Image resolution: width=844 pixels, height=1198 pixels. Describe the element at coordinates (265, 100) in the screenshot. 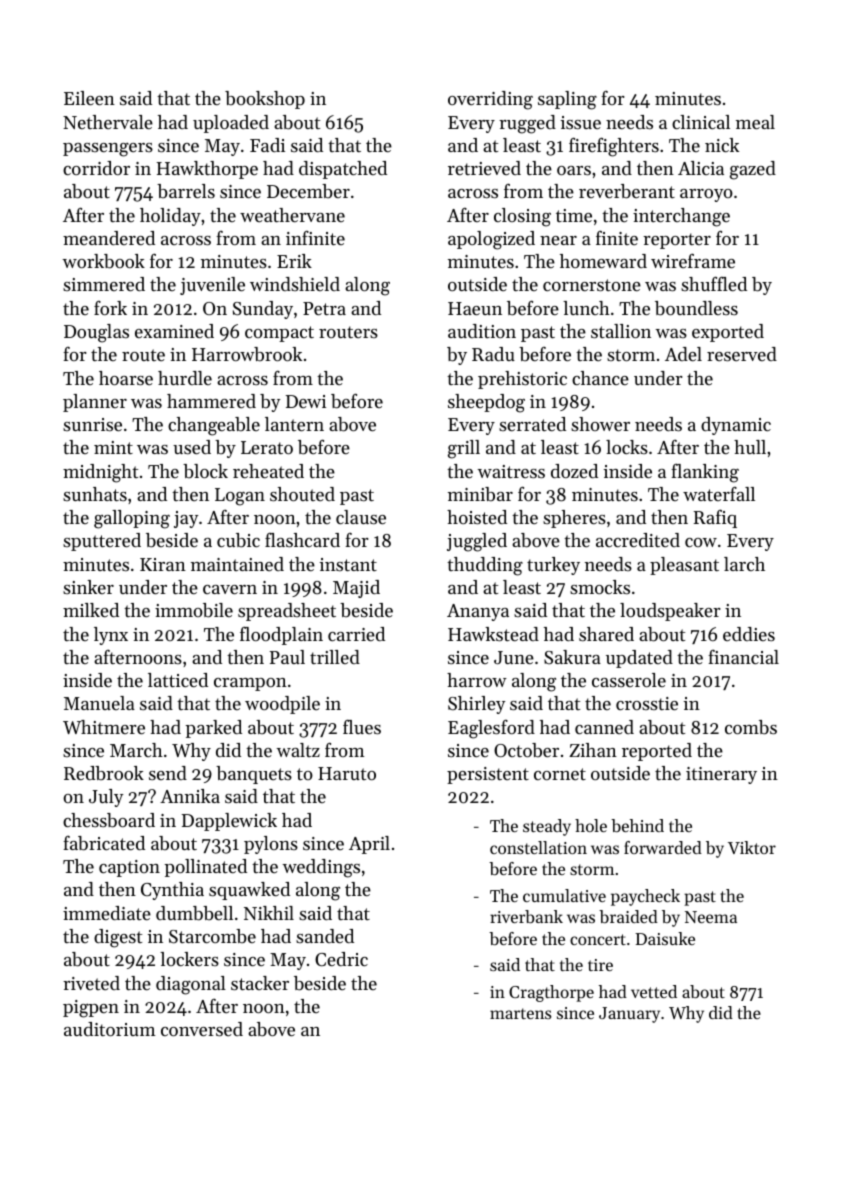

I see `bookshop` at that location.
